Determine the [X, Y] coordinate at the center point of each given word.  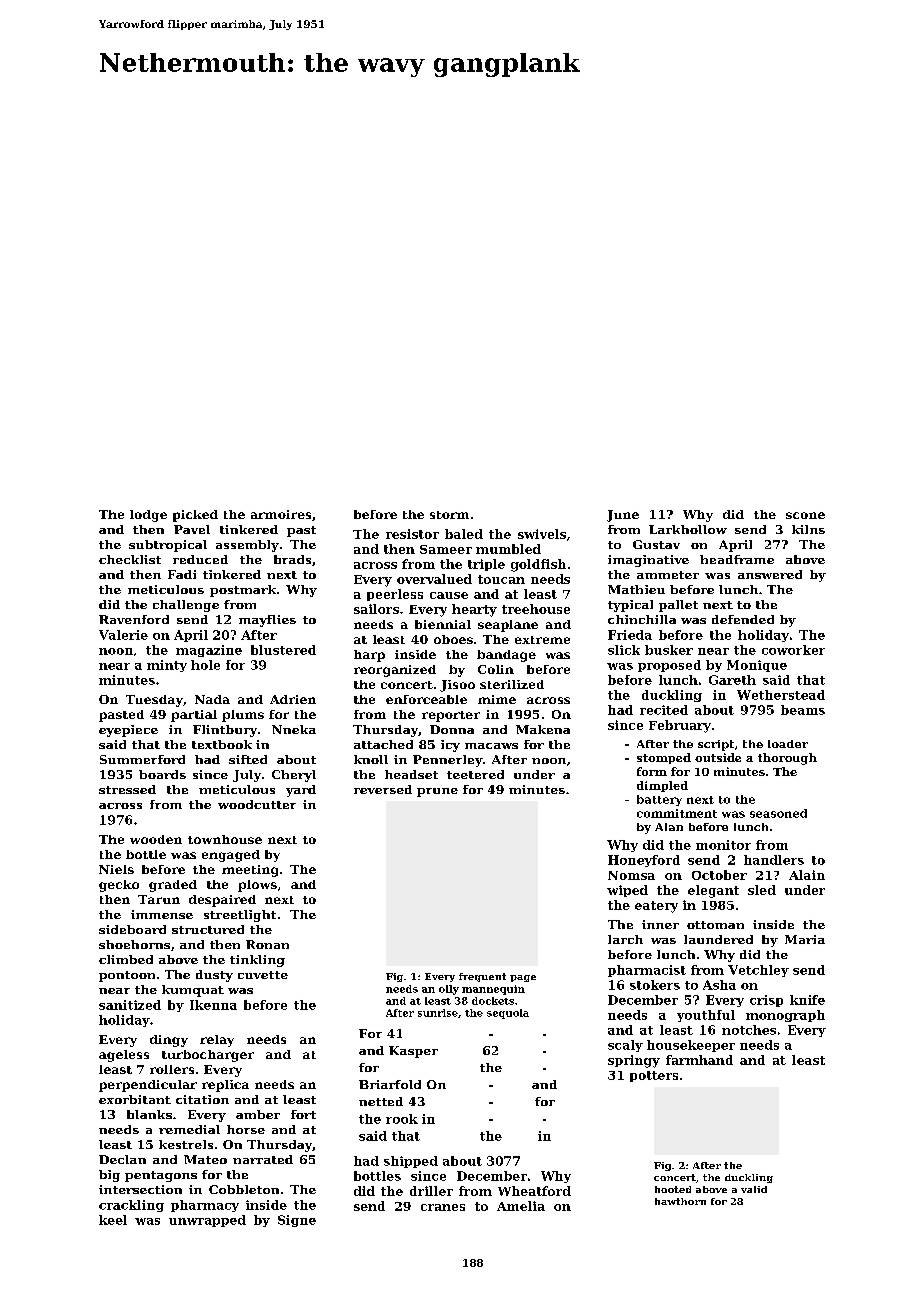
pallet [678, 606]
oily [449, 990]
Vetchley [758, 971]
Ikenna [213, 1005]
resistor [412, 534]
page [523, 978]
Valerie [123, 635]
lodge [148, 516]
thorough [787, 759]
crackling [131, 1206]
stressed [127, 789]
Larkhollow [688, 529]
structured [208, 929]
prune [437, 792]
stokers [655, 985]
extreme [542, 640]
